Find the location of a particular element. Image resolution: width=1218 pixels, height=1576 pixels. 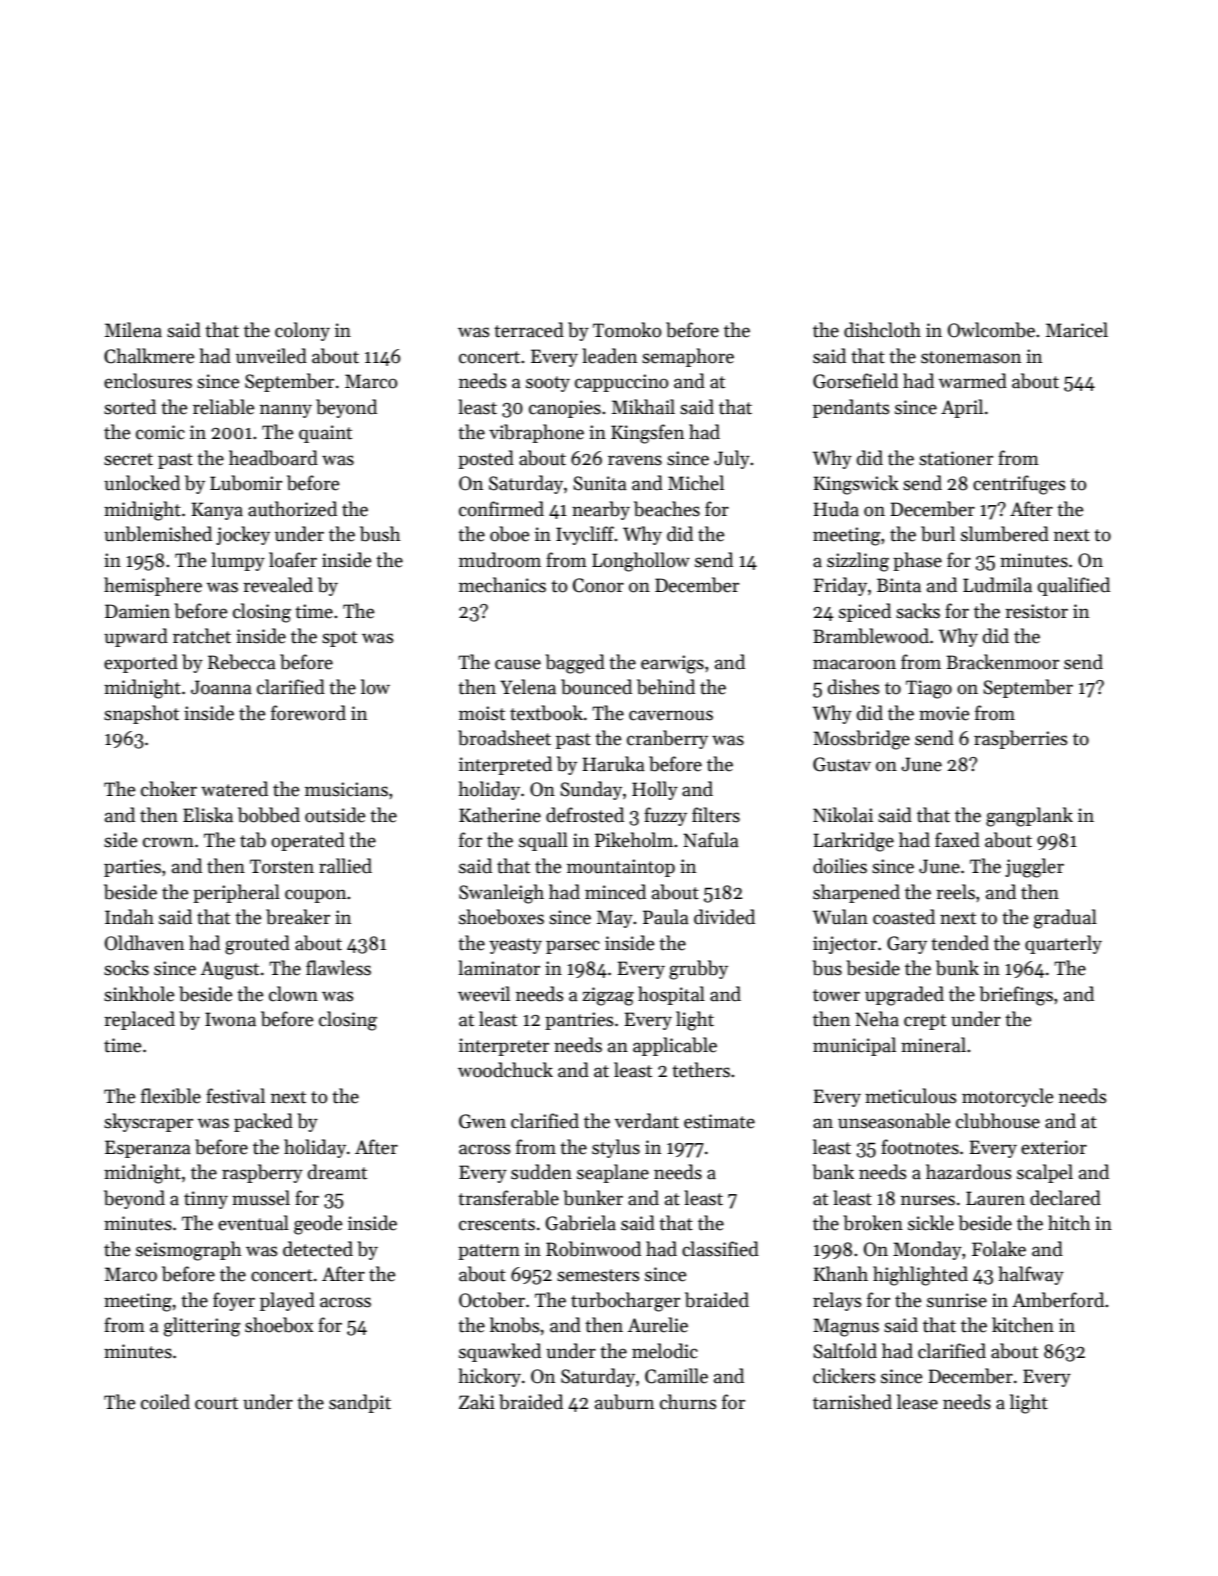

Binta is located at coordinates (899, 585).
